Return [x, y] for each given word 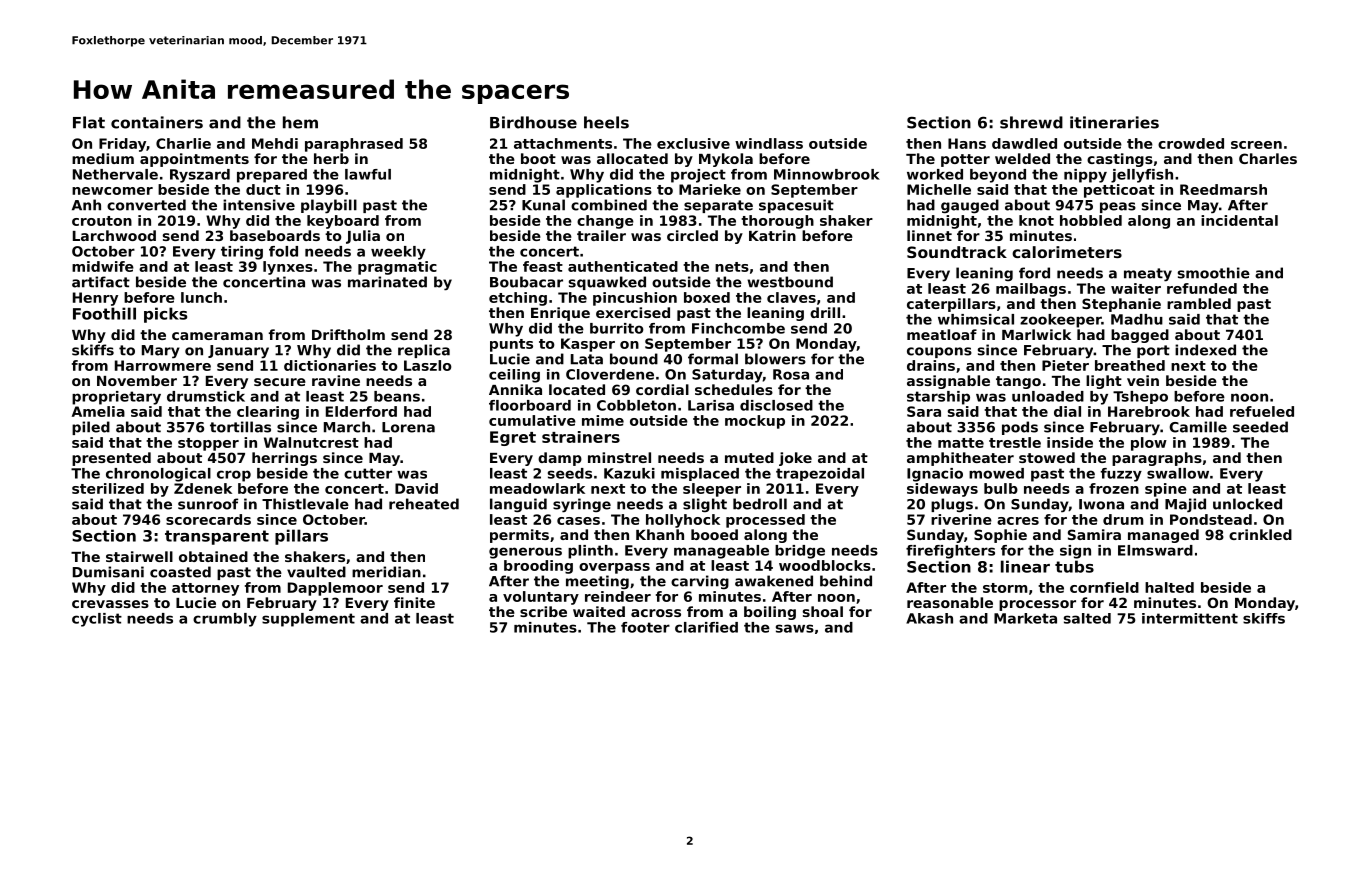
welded [1022, 158]
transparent [217, 537]
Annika [515, 389]
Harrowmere [163, 365]
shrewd [1031, 122]
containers [157, 122]
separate [718, 206]
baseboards [275, 235]
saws [795, 628]
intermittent [1190, 618]
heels [606, 122]
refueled [1262, 411]
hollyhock [683, 521]
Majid [1185, 505]
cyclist [97, 620]
